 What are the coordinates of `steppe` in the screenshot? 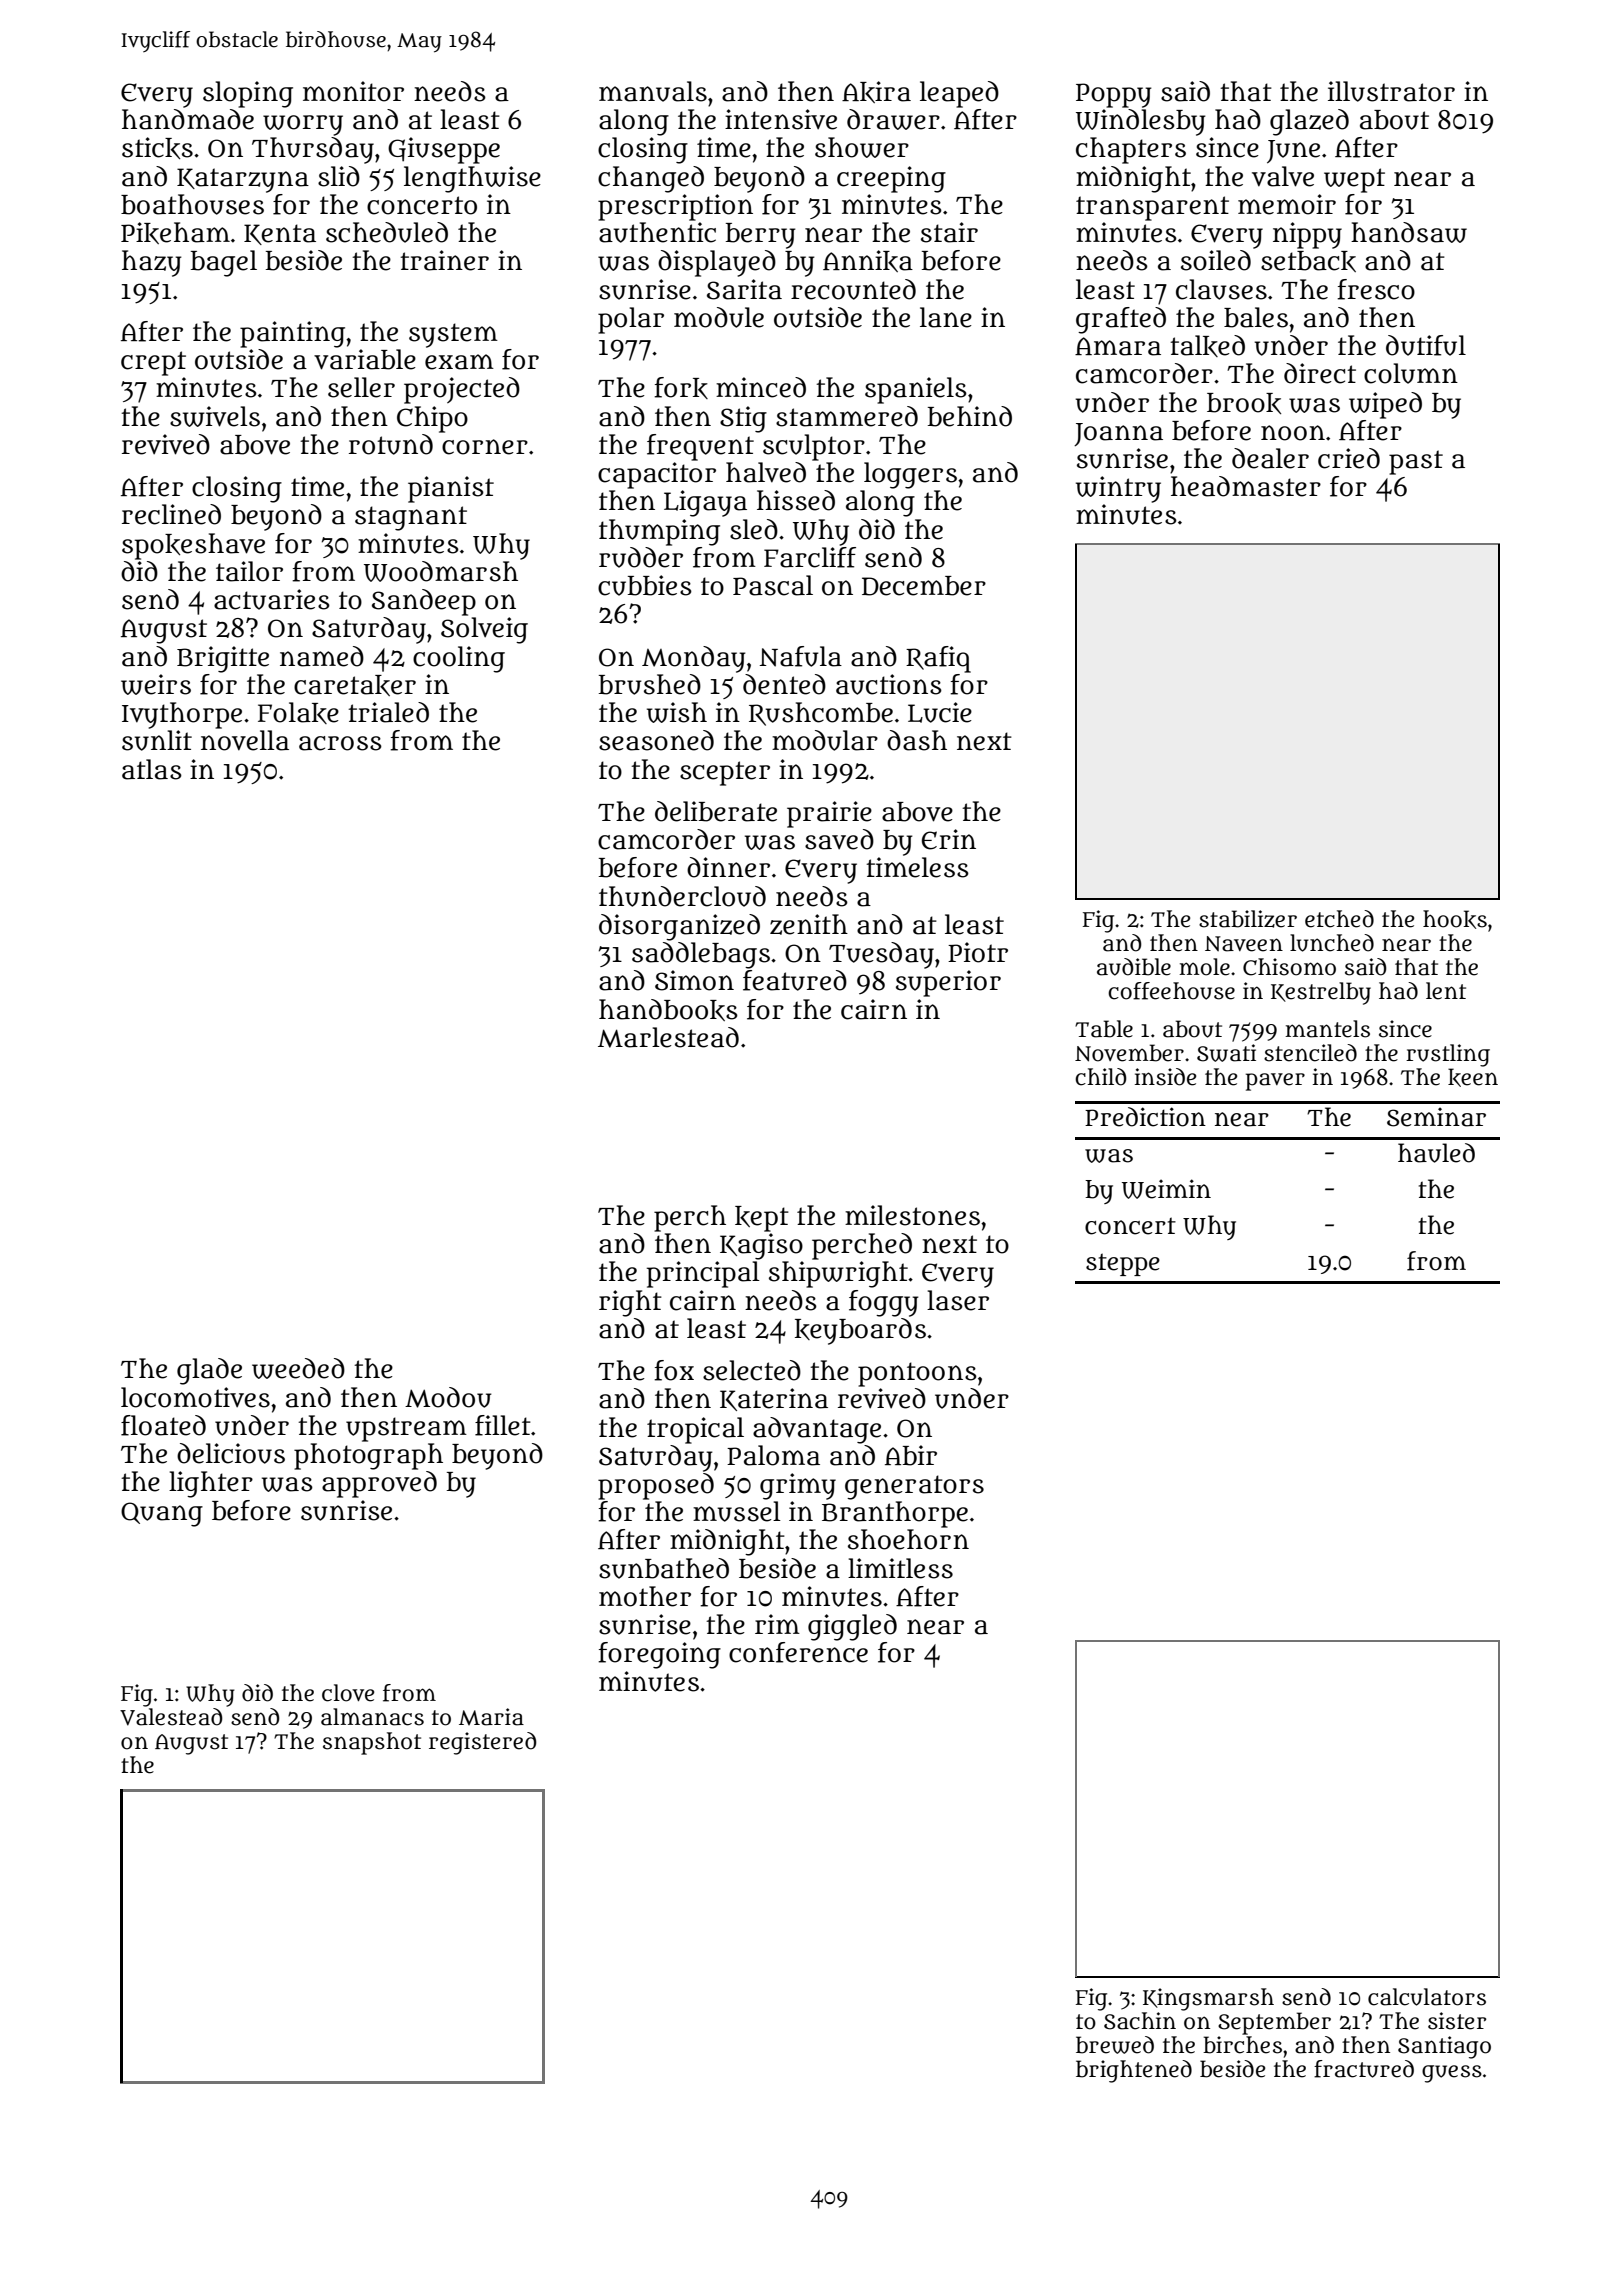 It's located at (1123, 1264).
